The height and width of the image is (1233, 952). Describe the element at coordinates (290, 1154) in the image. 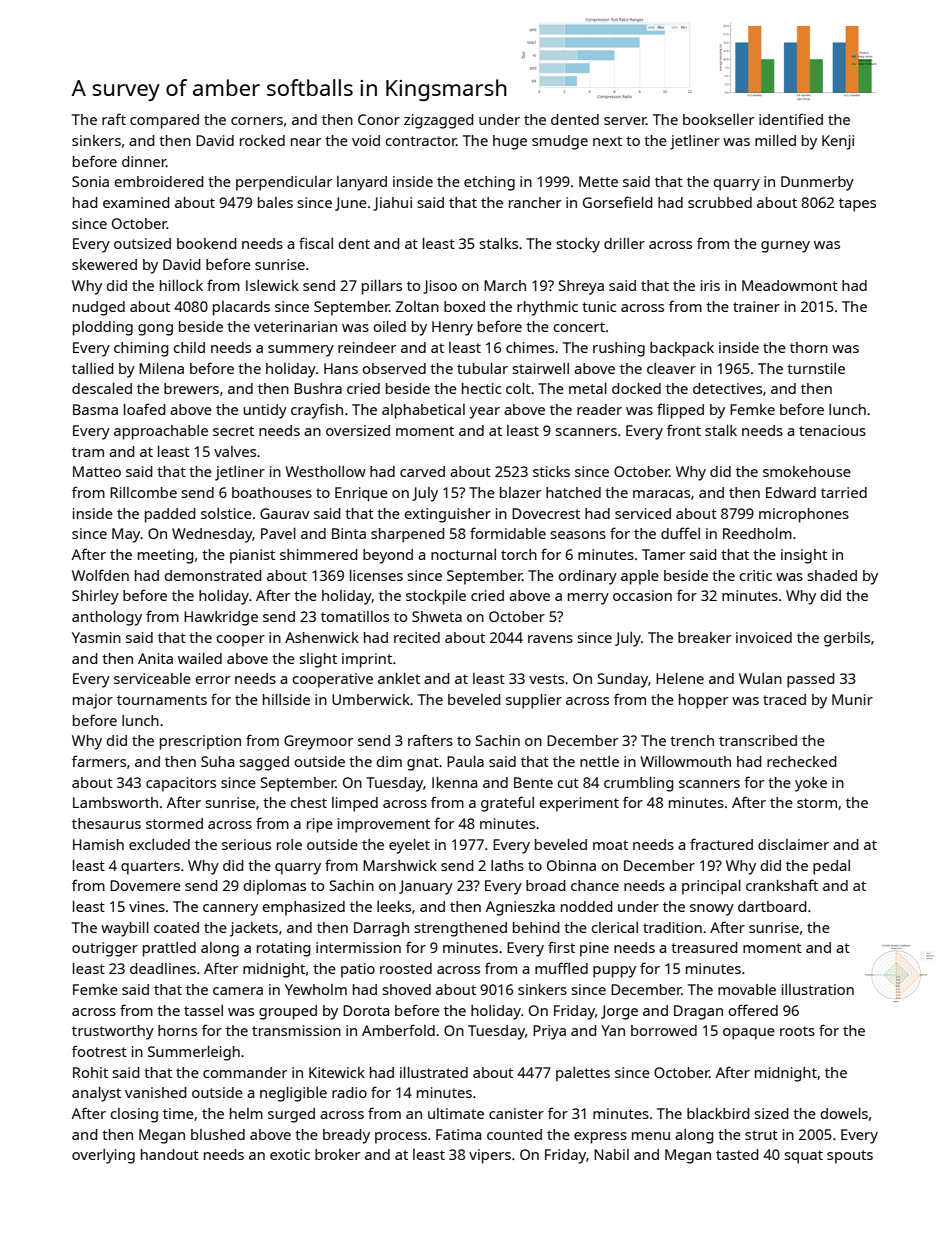

I see `exotic` at that location.
